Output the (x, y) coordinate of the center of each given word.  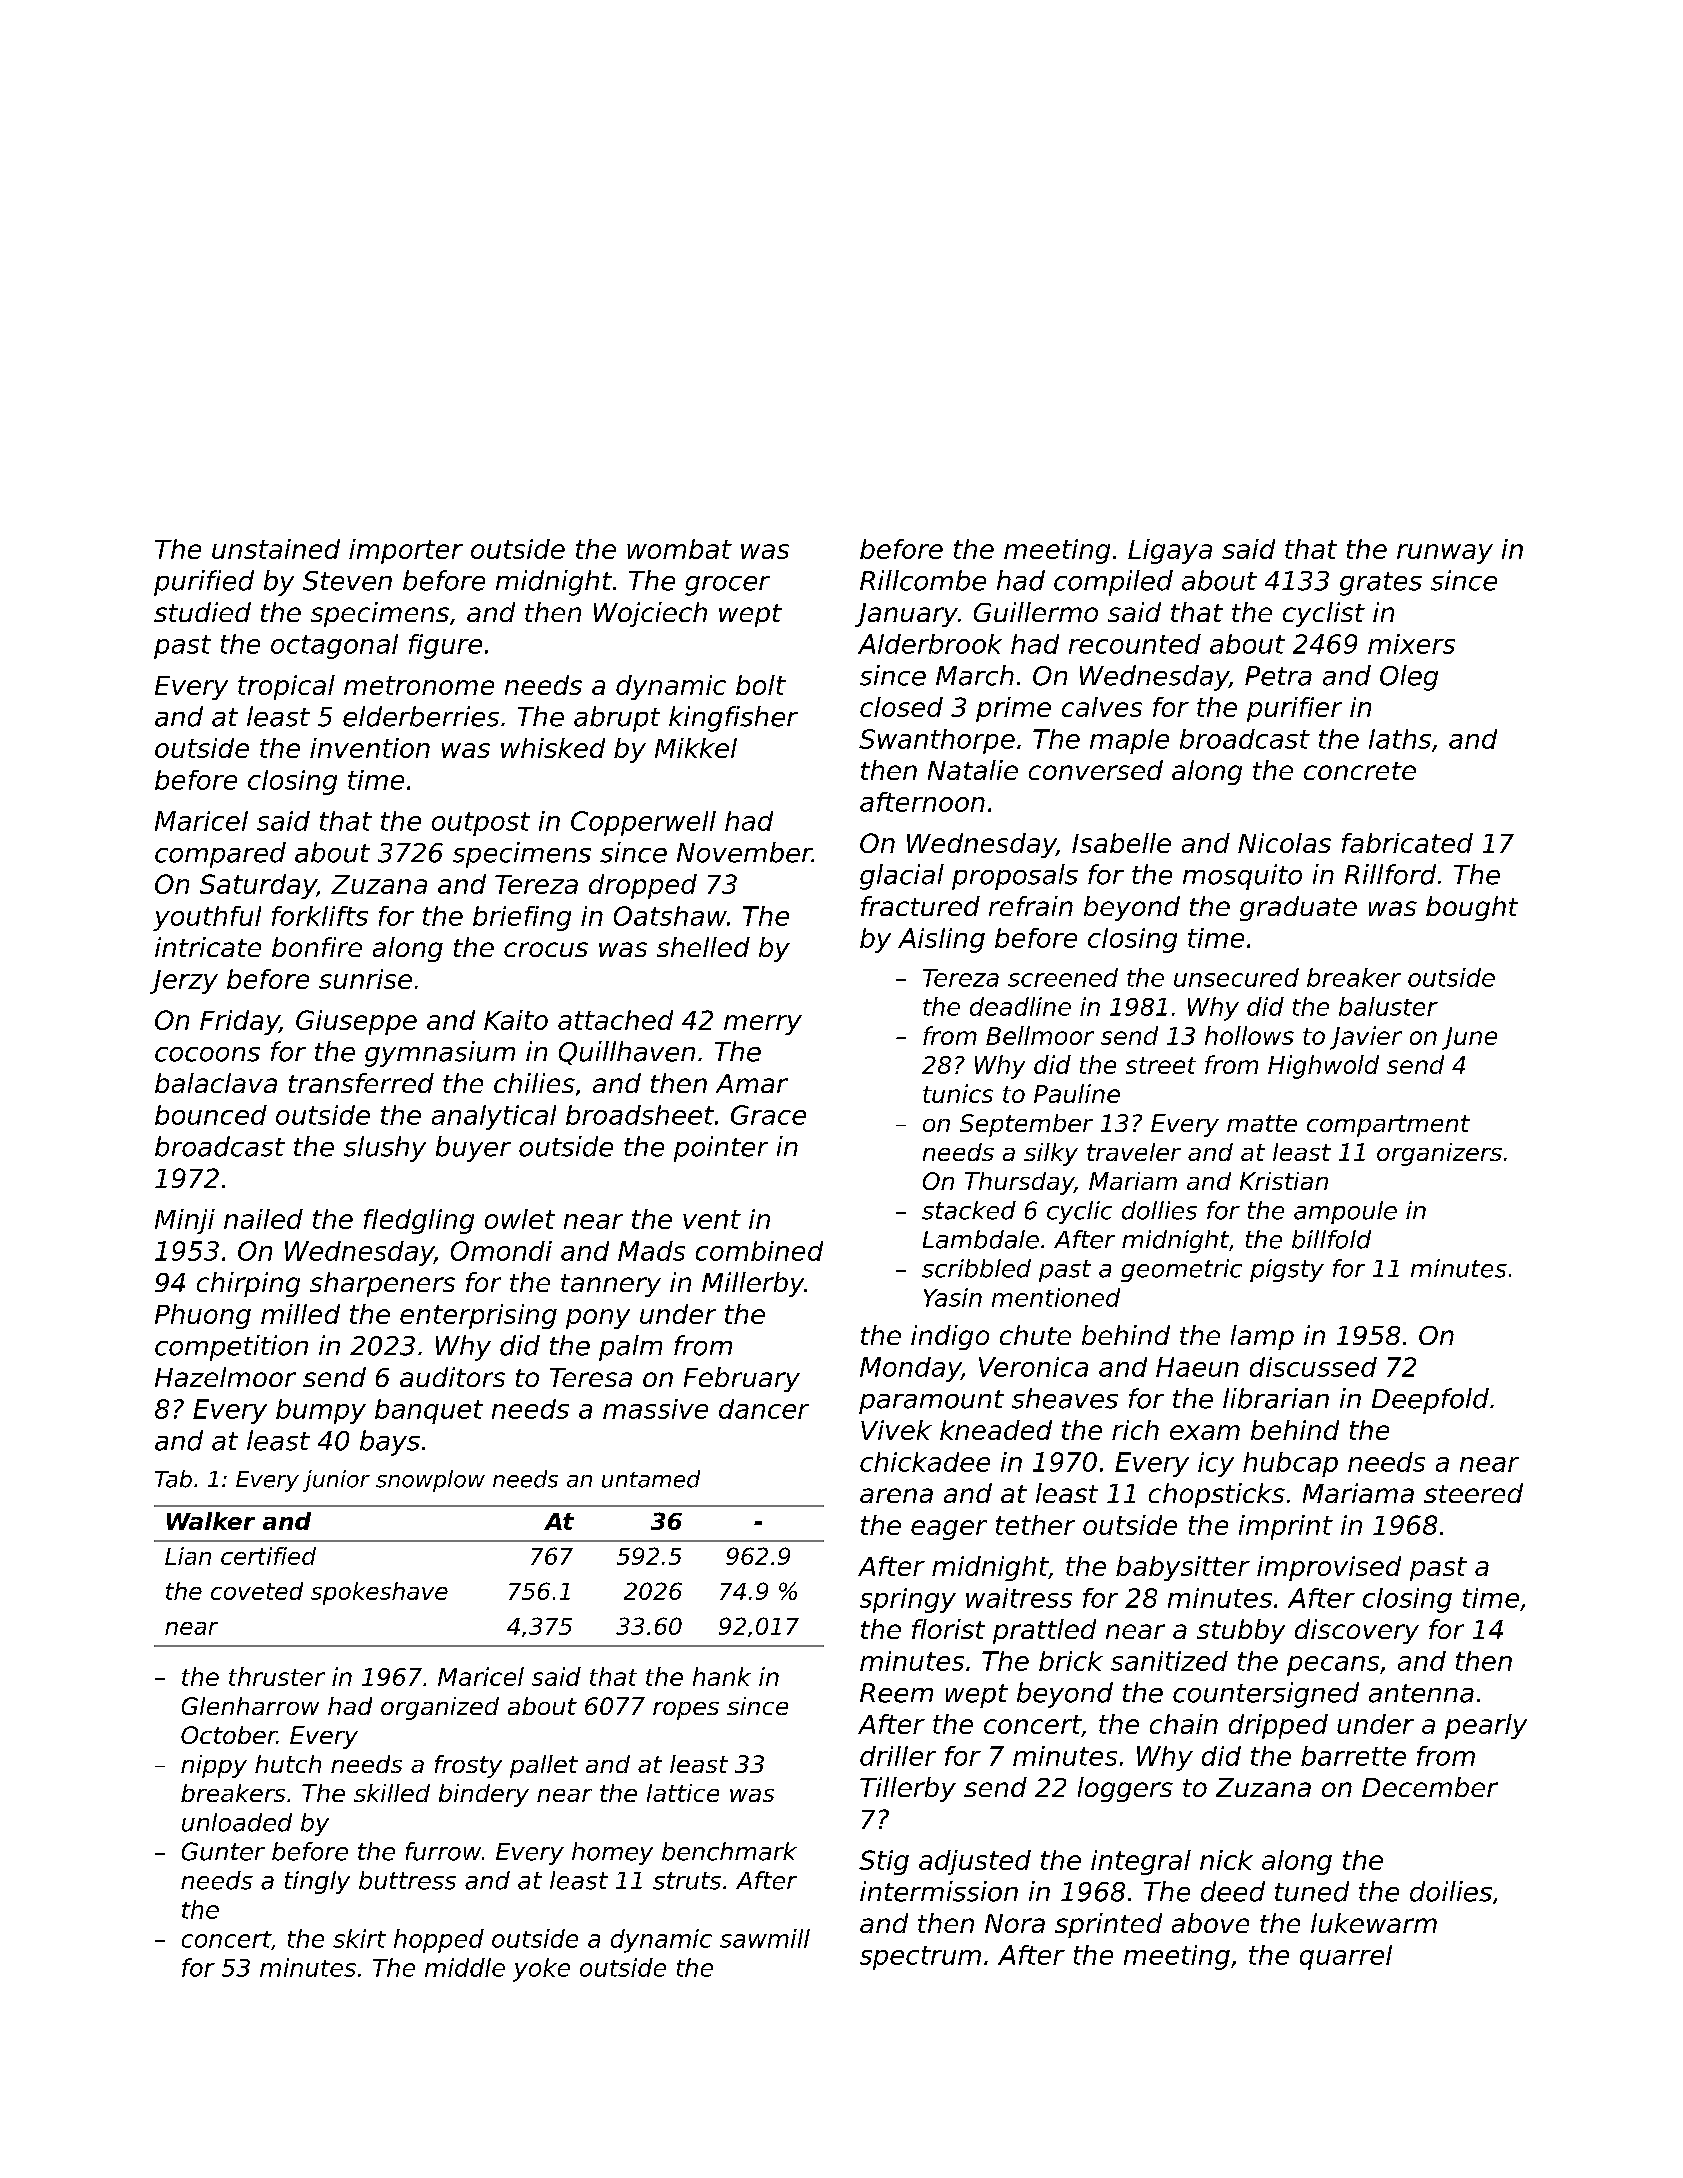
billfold (1331, 1239)
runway (1445, 554)
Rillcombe (923, 580)
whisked (553, 748)
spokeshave (379, 1593)
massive (655, 1409)
